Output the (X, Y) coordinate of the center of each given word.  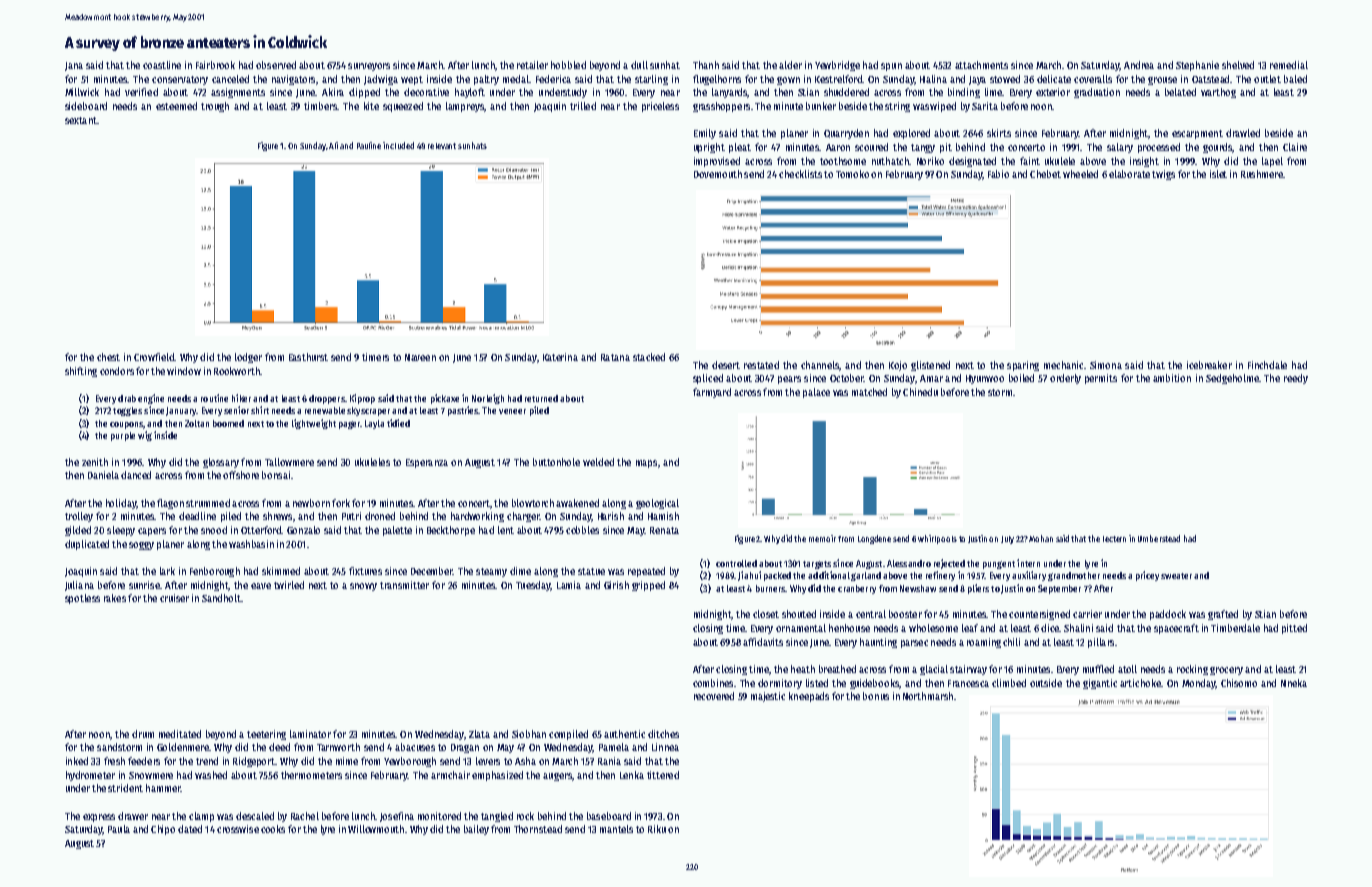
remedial (1289, 65)
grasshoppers (721, 107)
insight (1144, 162)
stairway (968, 670)
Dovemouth (718, 174)
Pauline (369, 145)
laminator (310, 734)
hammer (163, 788)
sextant (81, 120)
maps (646, 464)
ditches (663, 734)
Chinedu (920, 392)
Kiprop (362, 399)
